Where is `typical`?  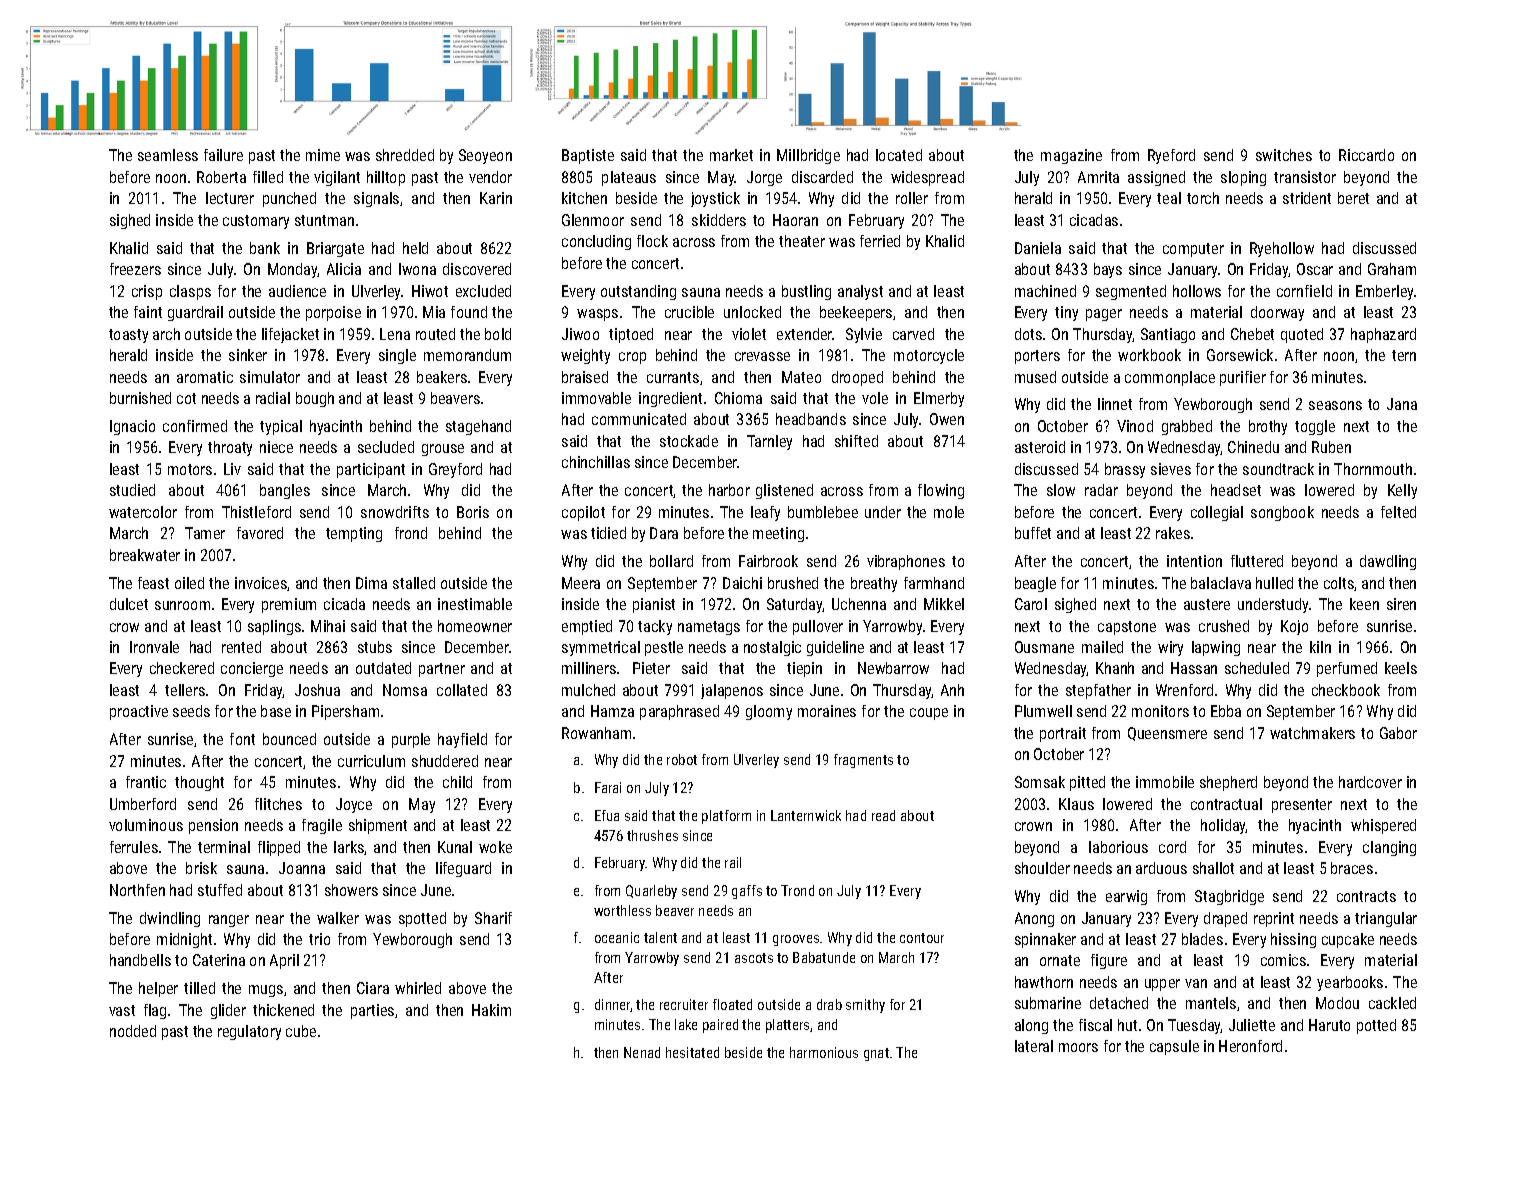 typical is located at coordinates (281, 427).
